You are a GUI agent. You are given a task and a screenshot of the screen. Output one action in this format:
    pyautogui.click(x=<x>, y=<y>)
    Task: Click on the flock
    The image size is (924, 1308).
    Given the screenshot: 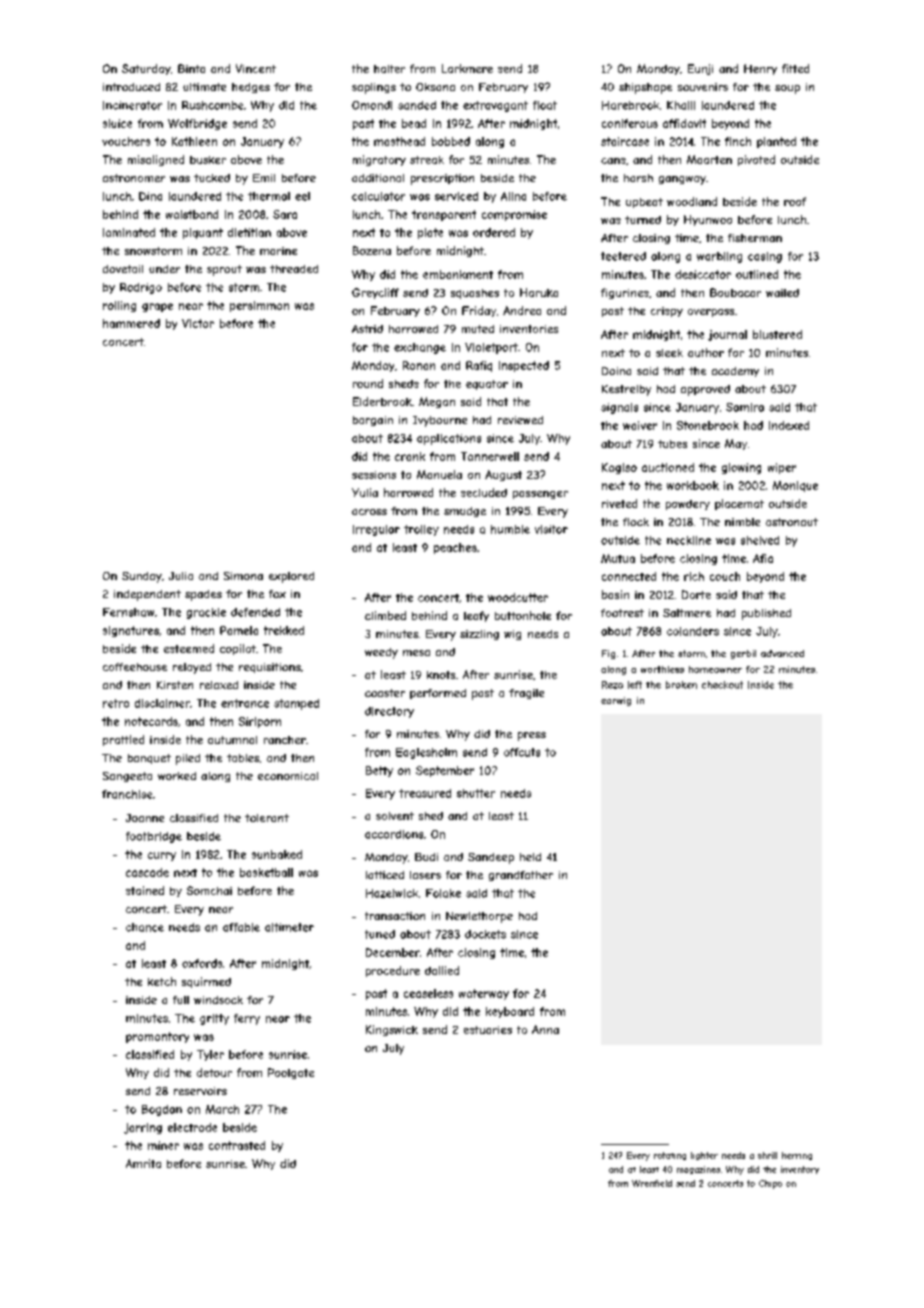 What is the action you would take?
    pyautogui.click(x=636, y=522)
